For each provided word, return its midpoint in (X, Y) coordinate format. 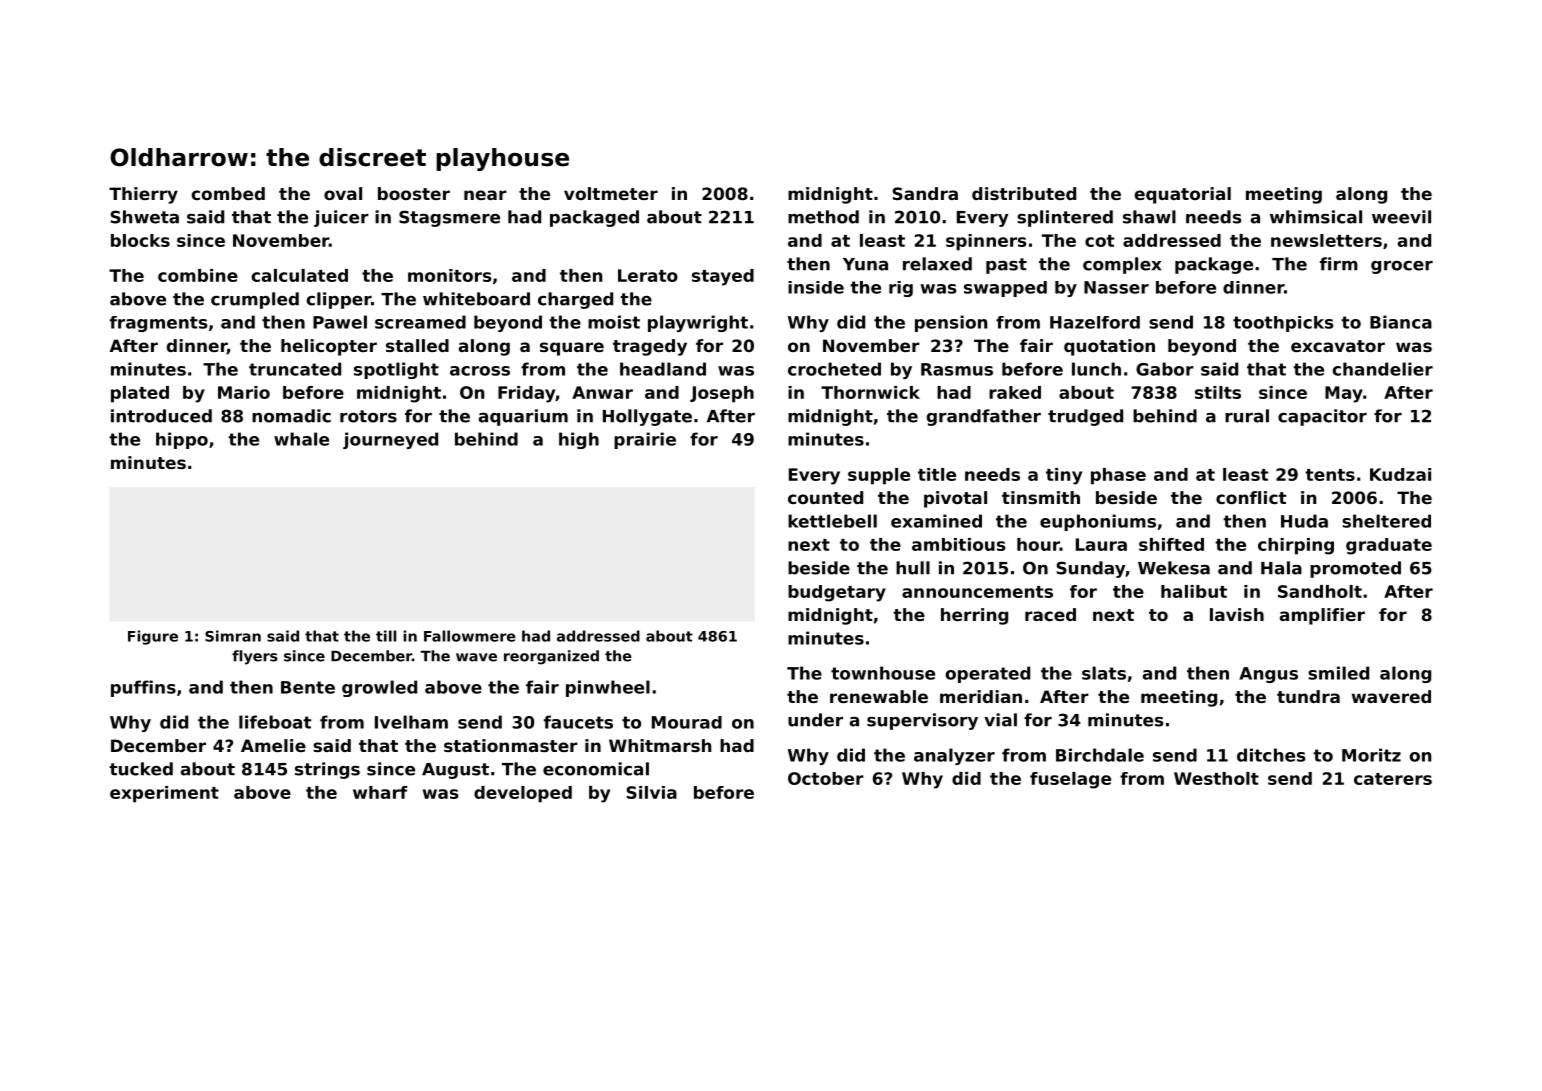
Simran (233, 636)
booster (414, 193)
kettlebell (832, 521)
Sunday (1090, 569)
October (826, 778)
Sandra (925, 193)
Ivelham (411, 722)
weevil (1401, 217)
